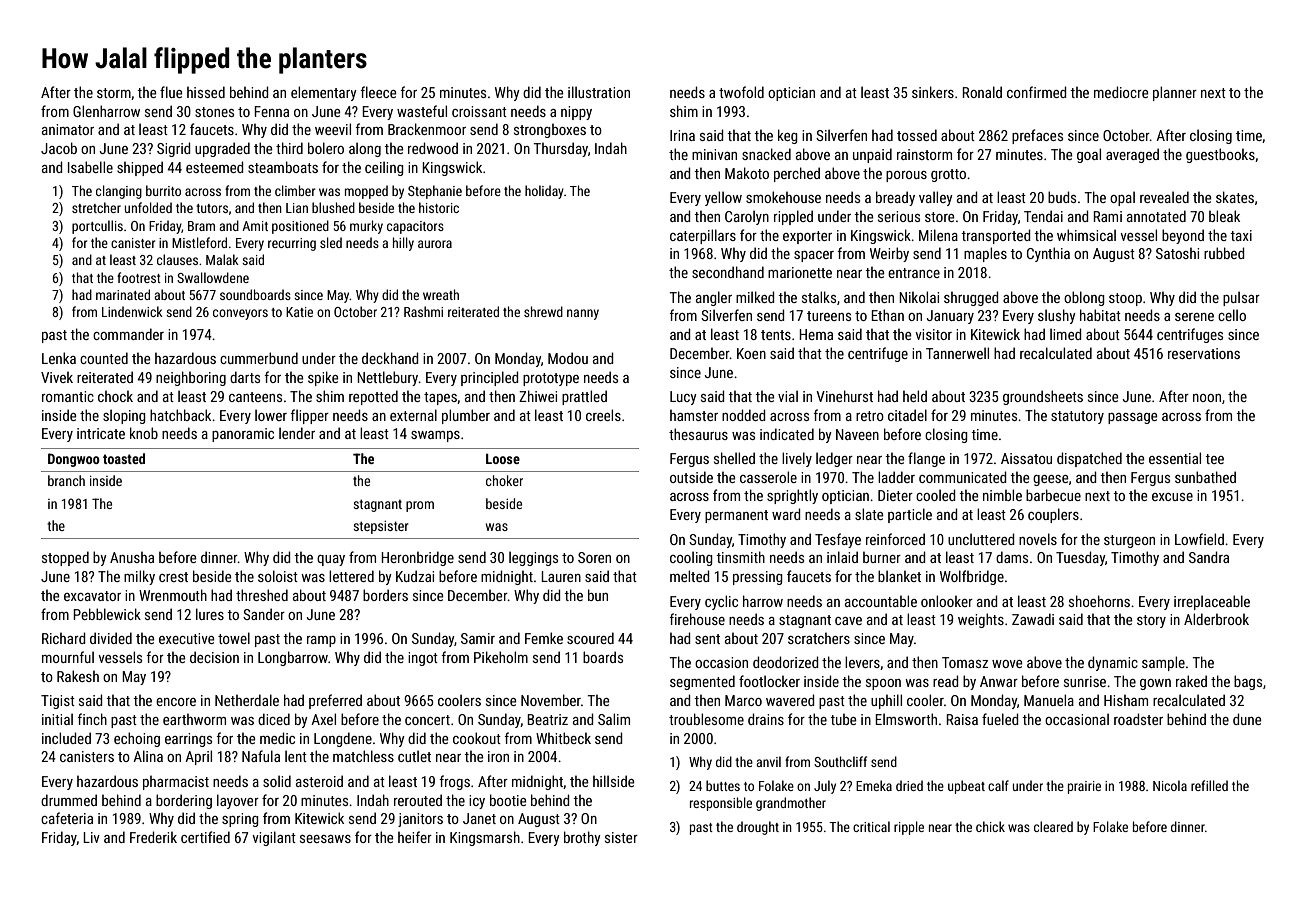 Image resolution: width=1308 pixels, height=924 pixels. I want to click on choker, so click(504, 480).
